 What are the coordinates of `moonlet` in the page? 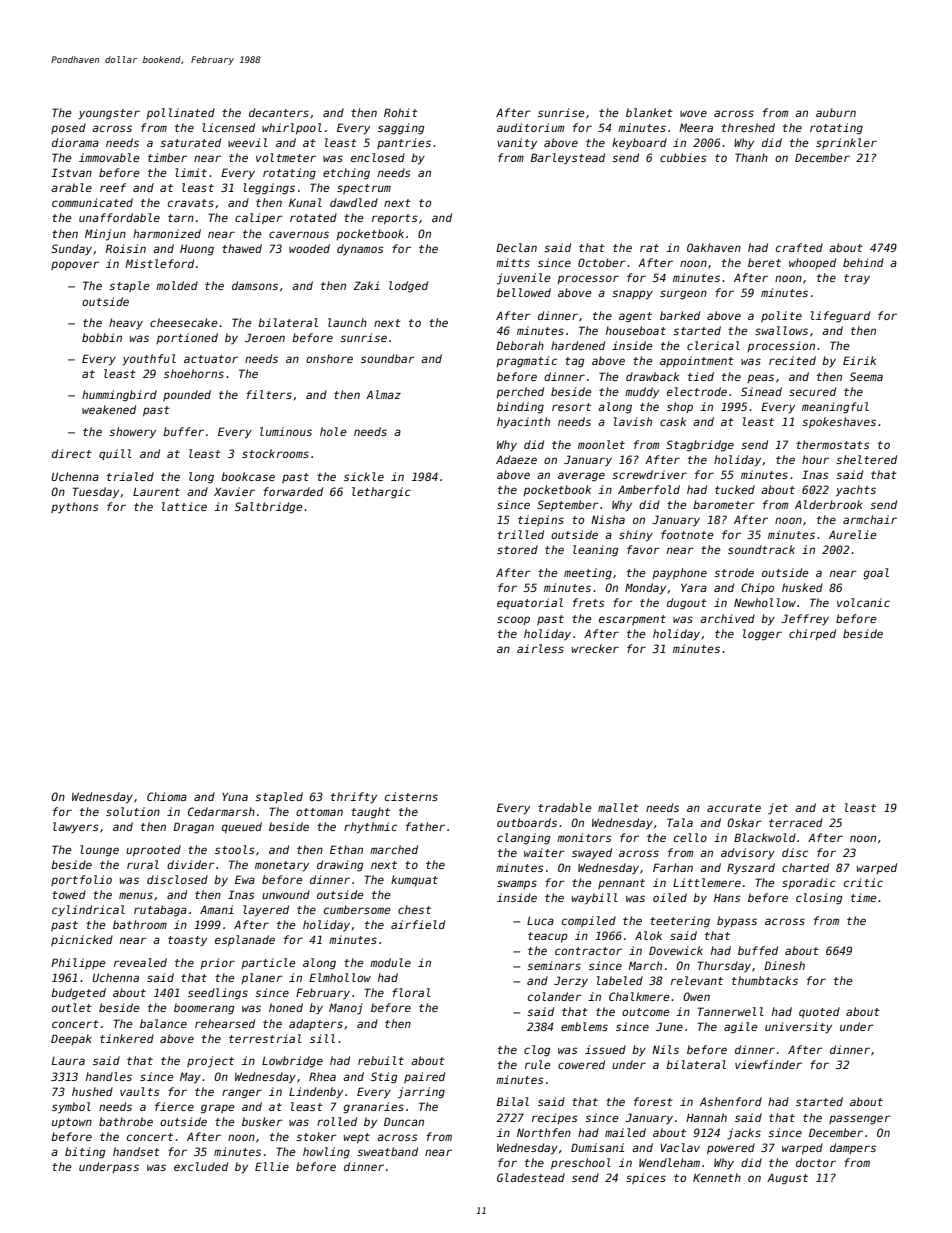 It's located at (601, 444).
